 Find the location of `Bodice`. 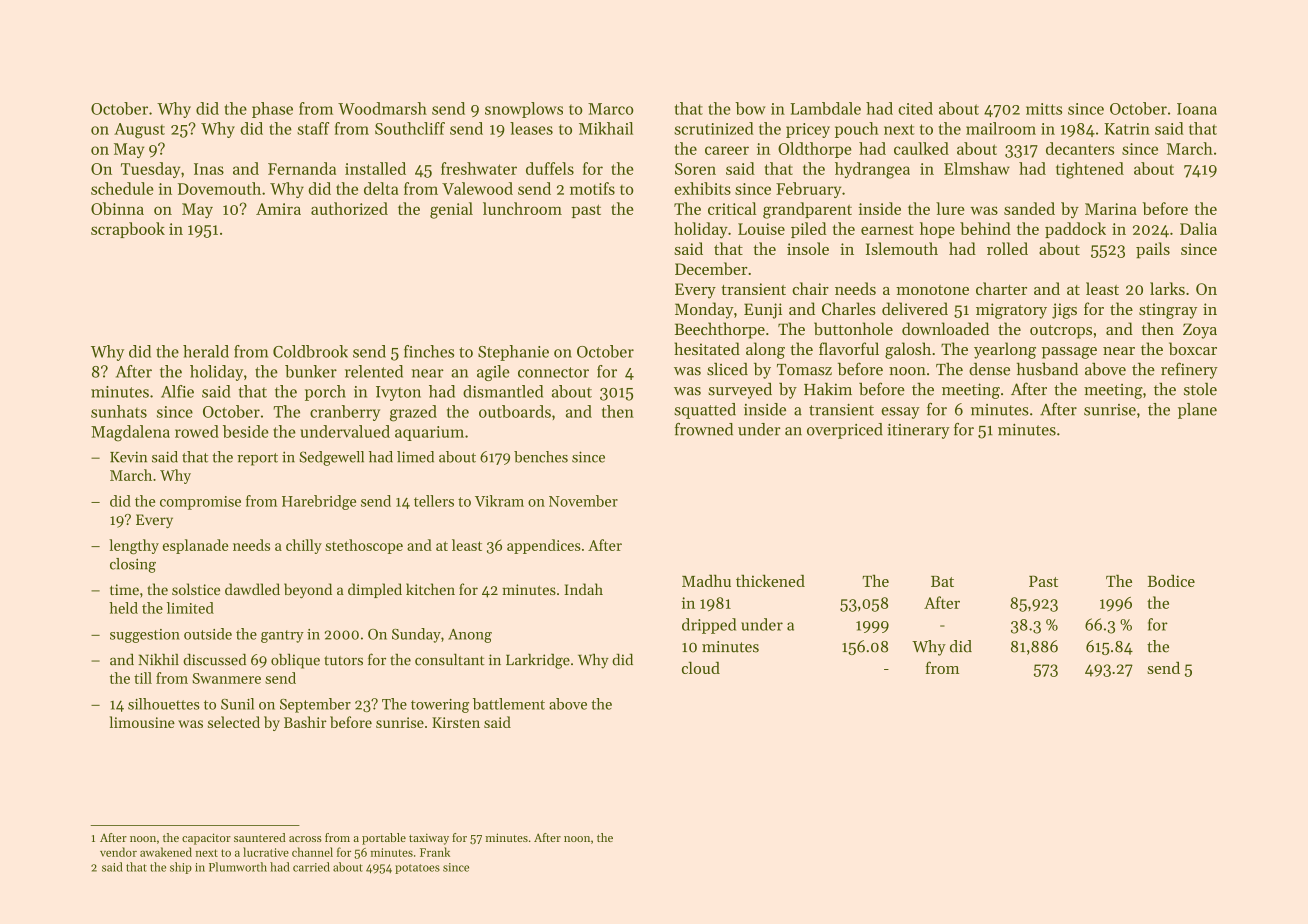

Bodice is located at coordinates (1171, 581).
